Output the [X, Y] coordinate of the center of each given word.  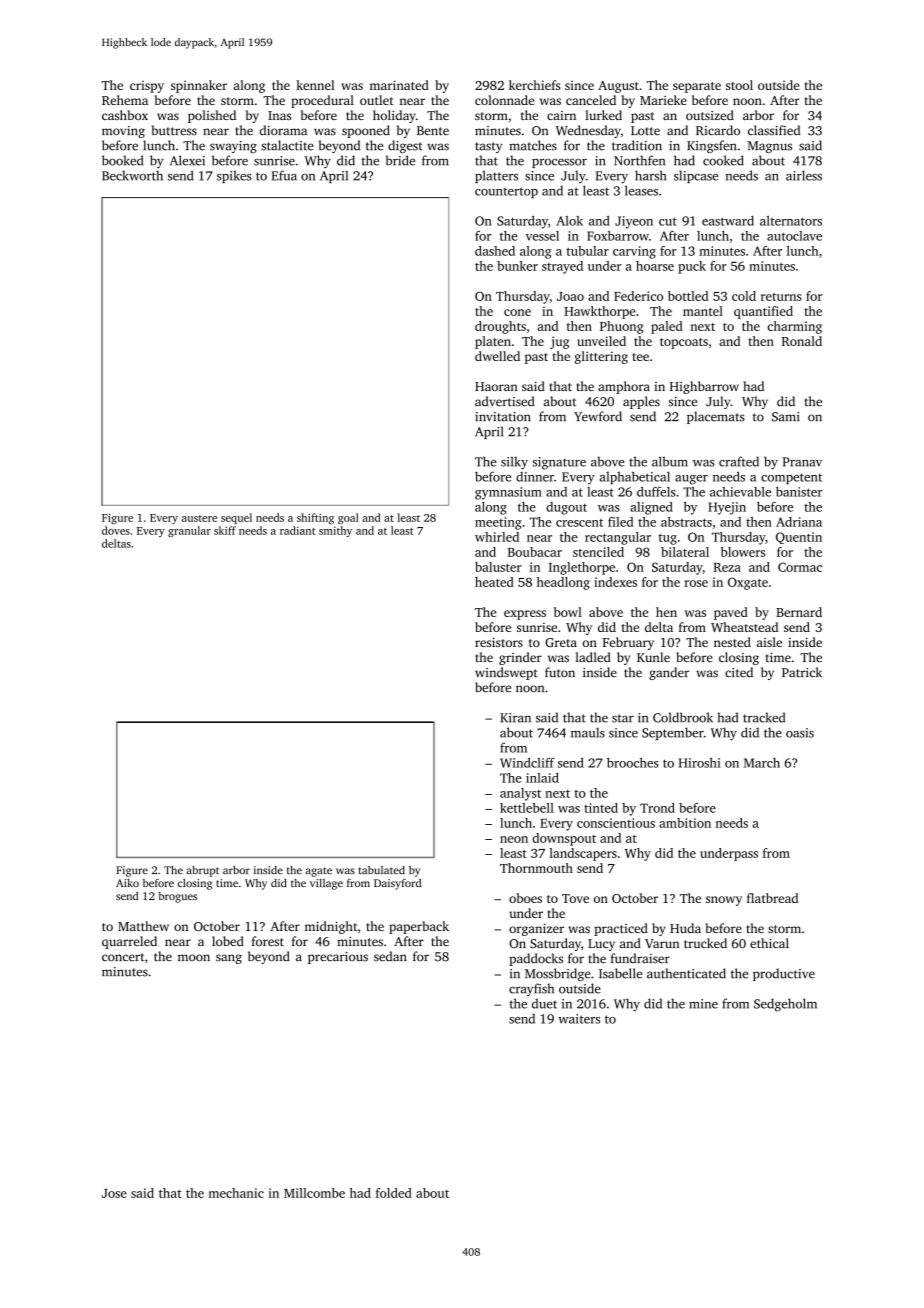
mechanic [236, 1193]
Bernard [799, 612]
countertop [506, 193]
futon [560, 672]
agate [319, 872]
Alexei [187, 160]
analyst [520, 794]
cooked [723, 160]
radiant [297, 530]
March [762, 763]
